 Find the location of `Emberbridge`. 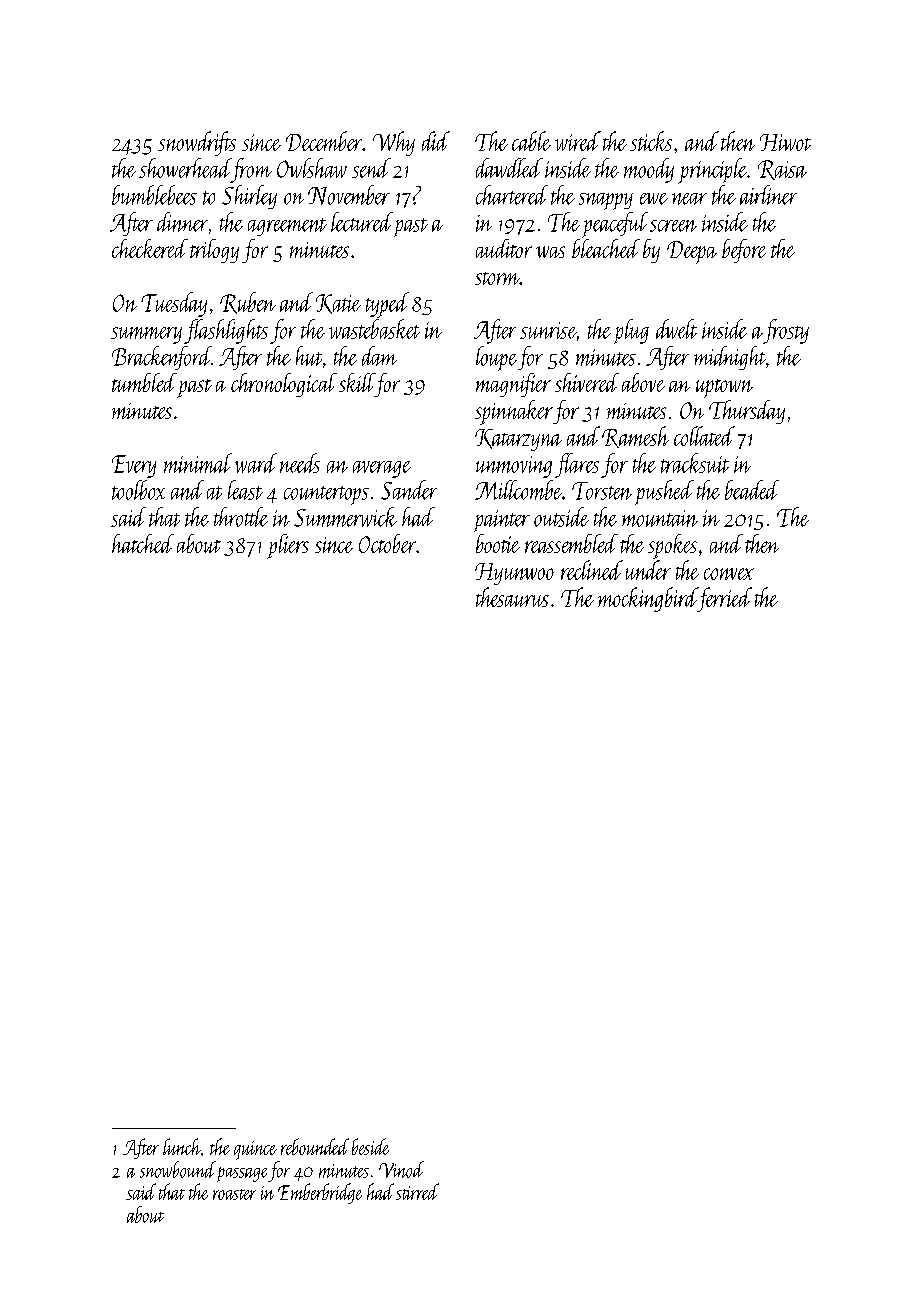

Emberbridge is located at coordinates (320, 1193).
